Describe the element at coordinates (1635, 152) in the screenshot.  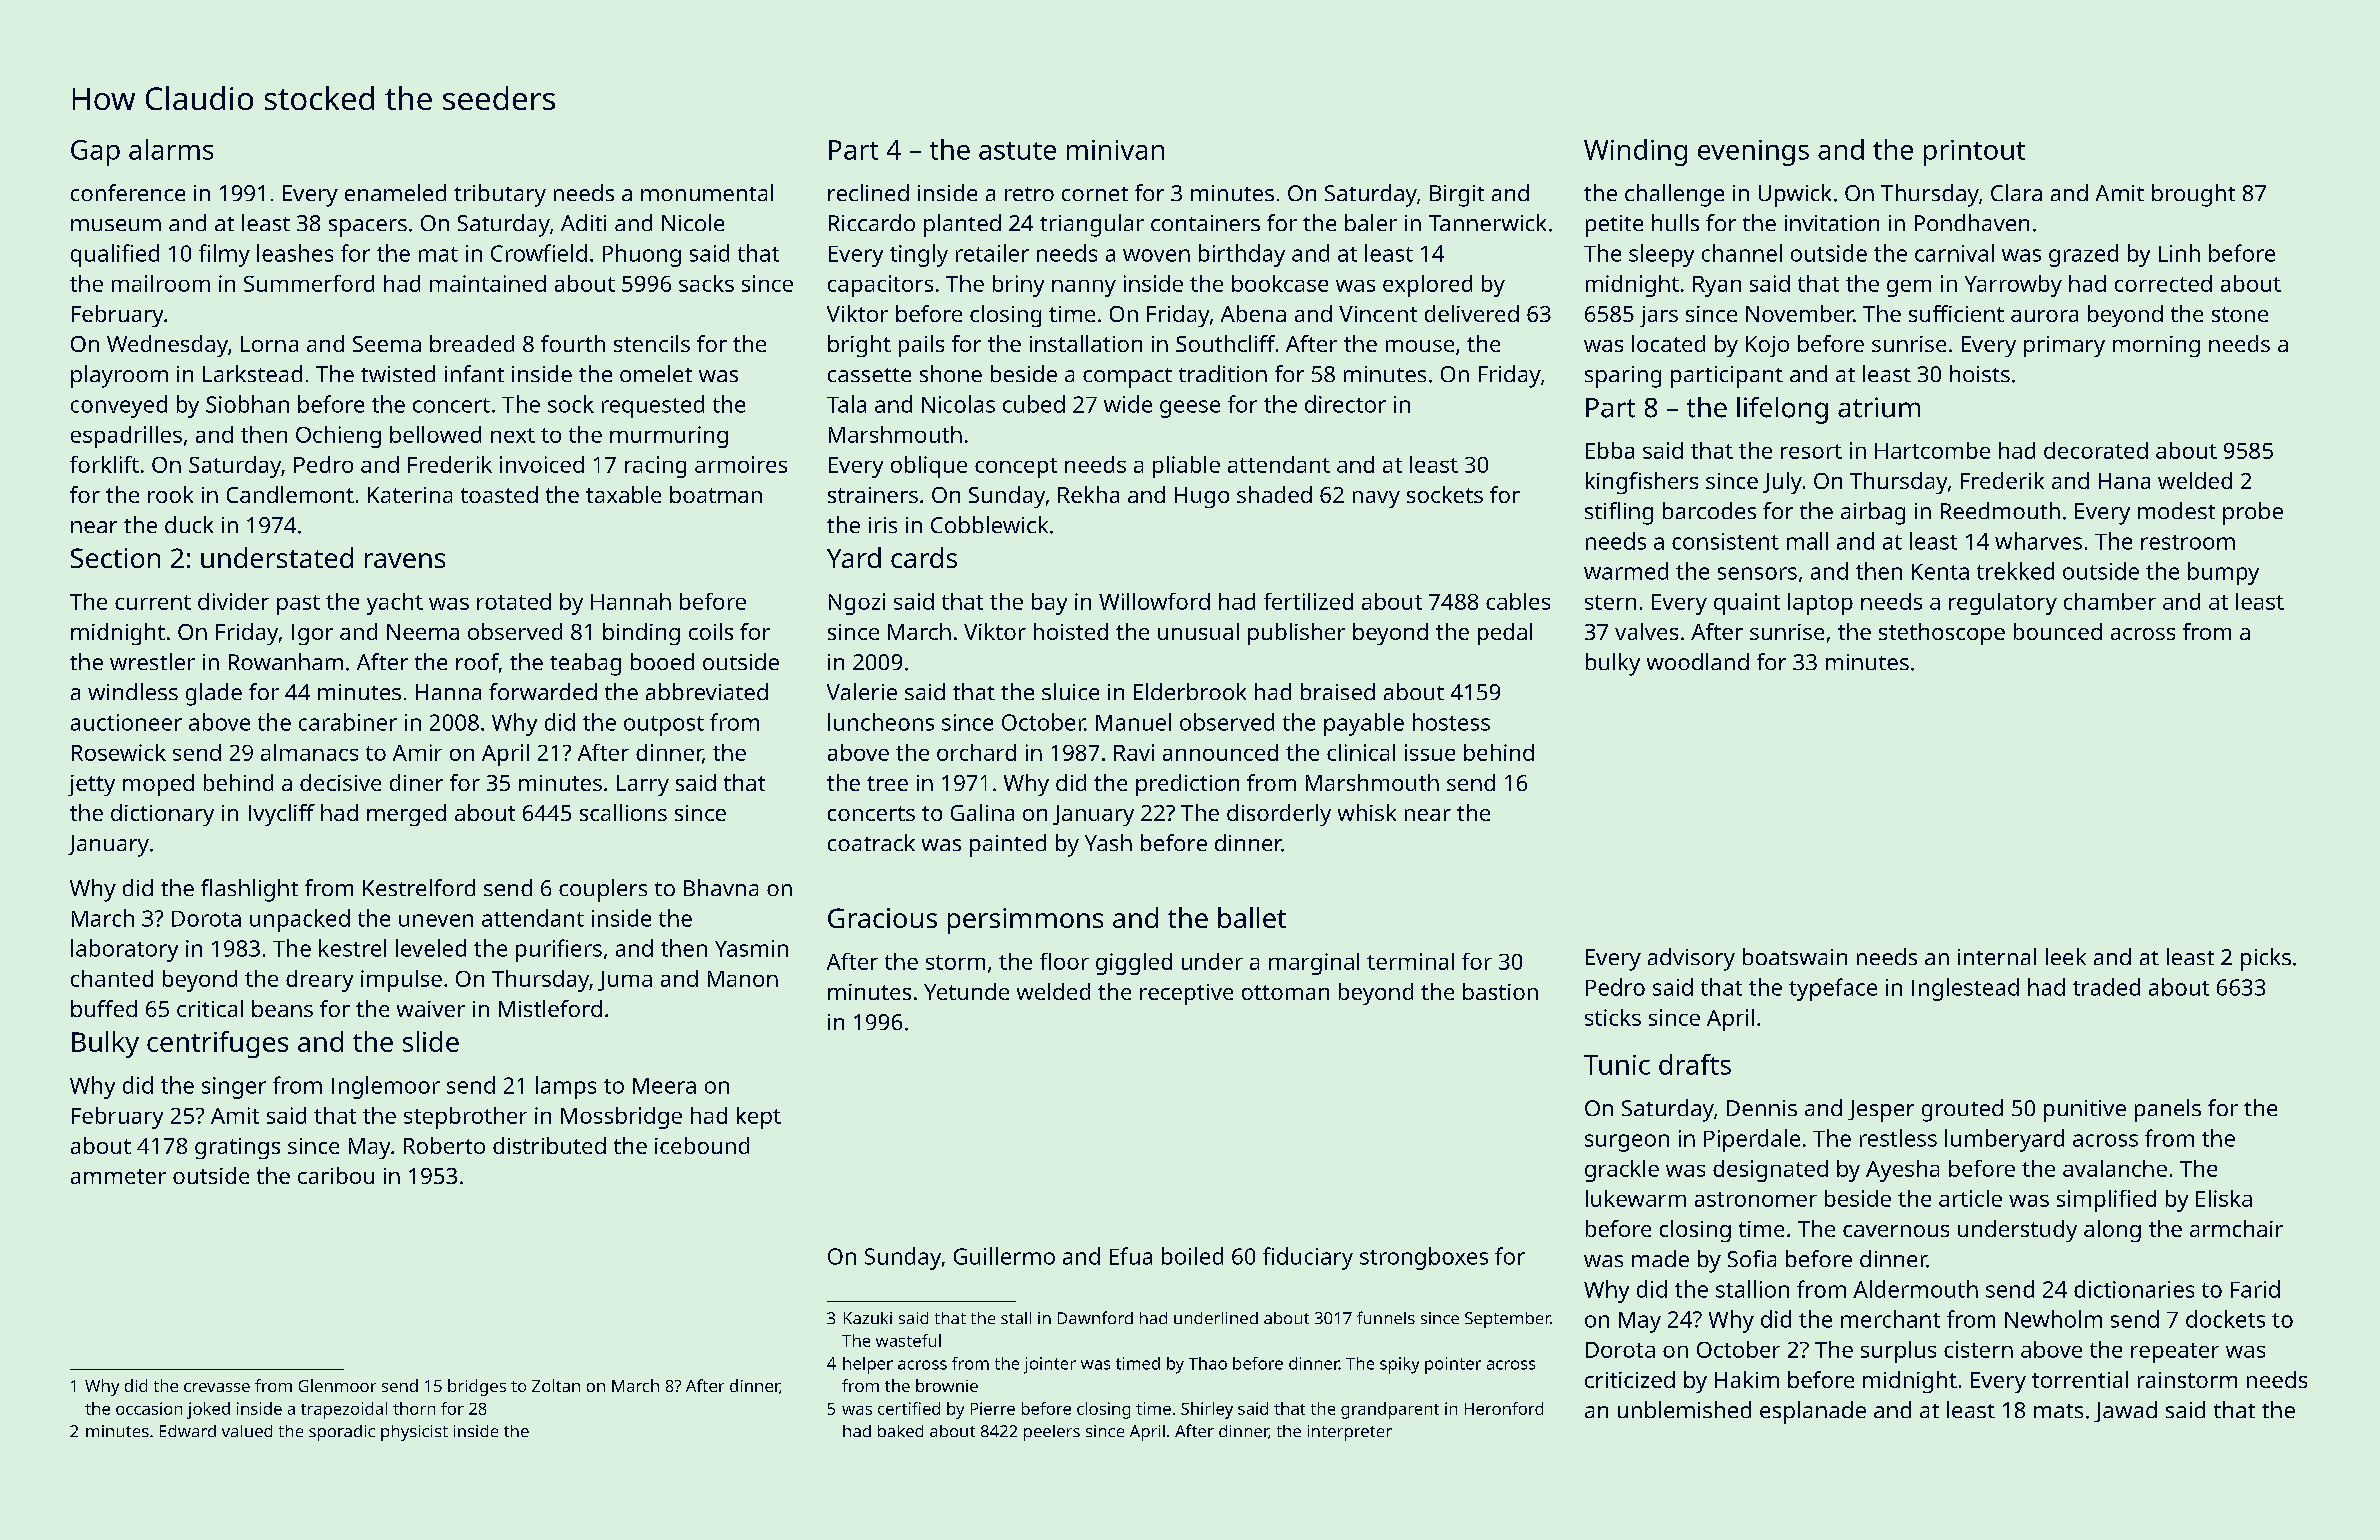
I see `Winding` at that location.
